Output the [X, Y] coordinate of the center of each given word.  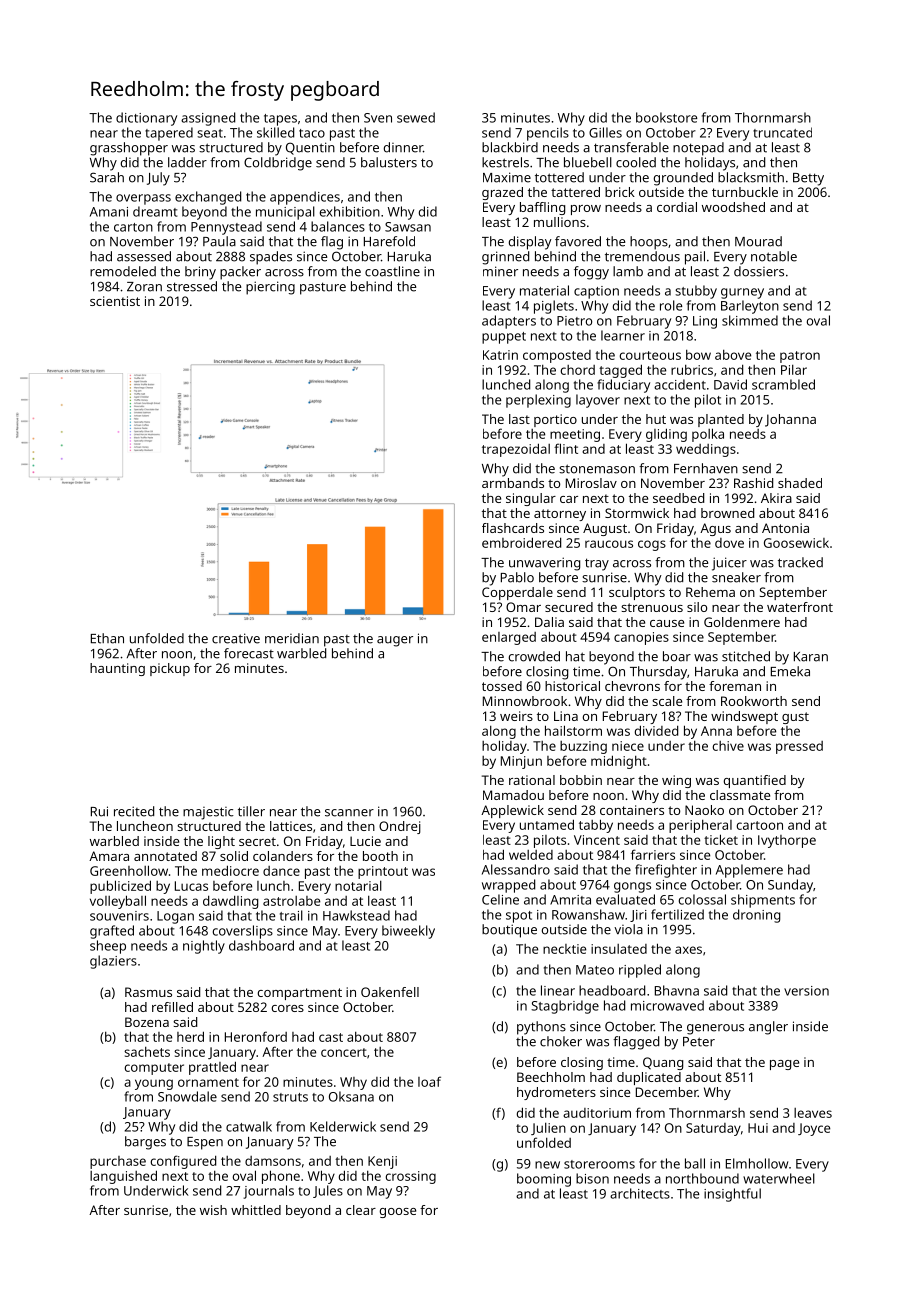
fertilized [677, 914]
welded [531, 855]
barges [145, 1143]
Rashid [753, 483]
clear [361, 1210]
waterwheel [779, 1178]
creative [236, 638]
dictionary [146, 119]
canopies [641, 638]
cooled [636, 162]
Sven [378, 118]
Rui [99, 811]
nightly [204, 947]
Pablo [517, 577]
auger [395, 641]
